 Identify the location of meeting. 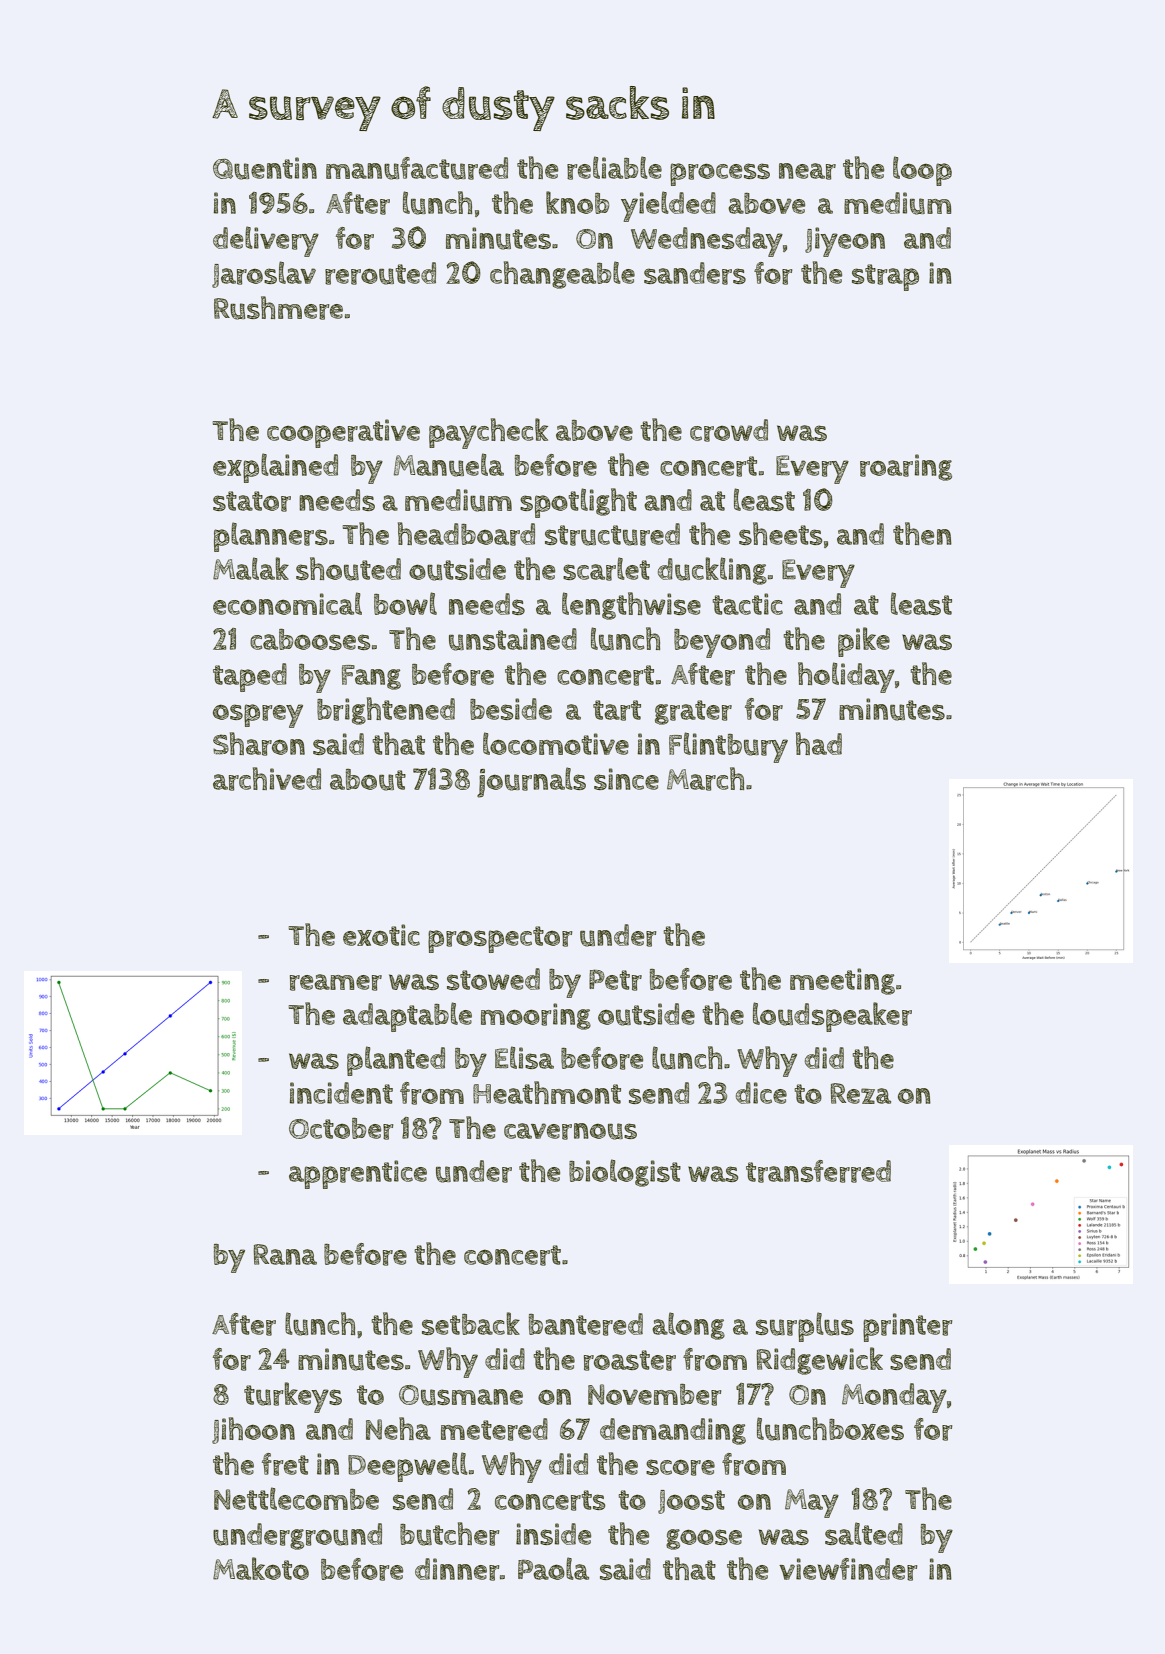
(842, 981).
